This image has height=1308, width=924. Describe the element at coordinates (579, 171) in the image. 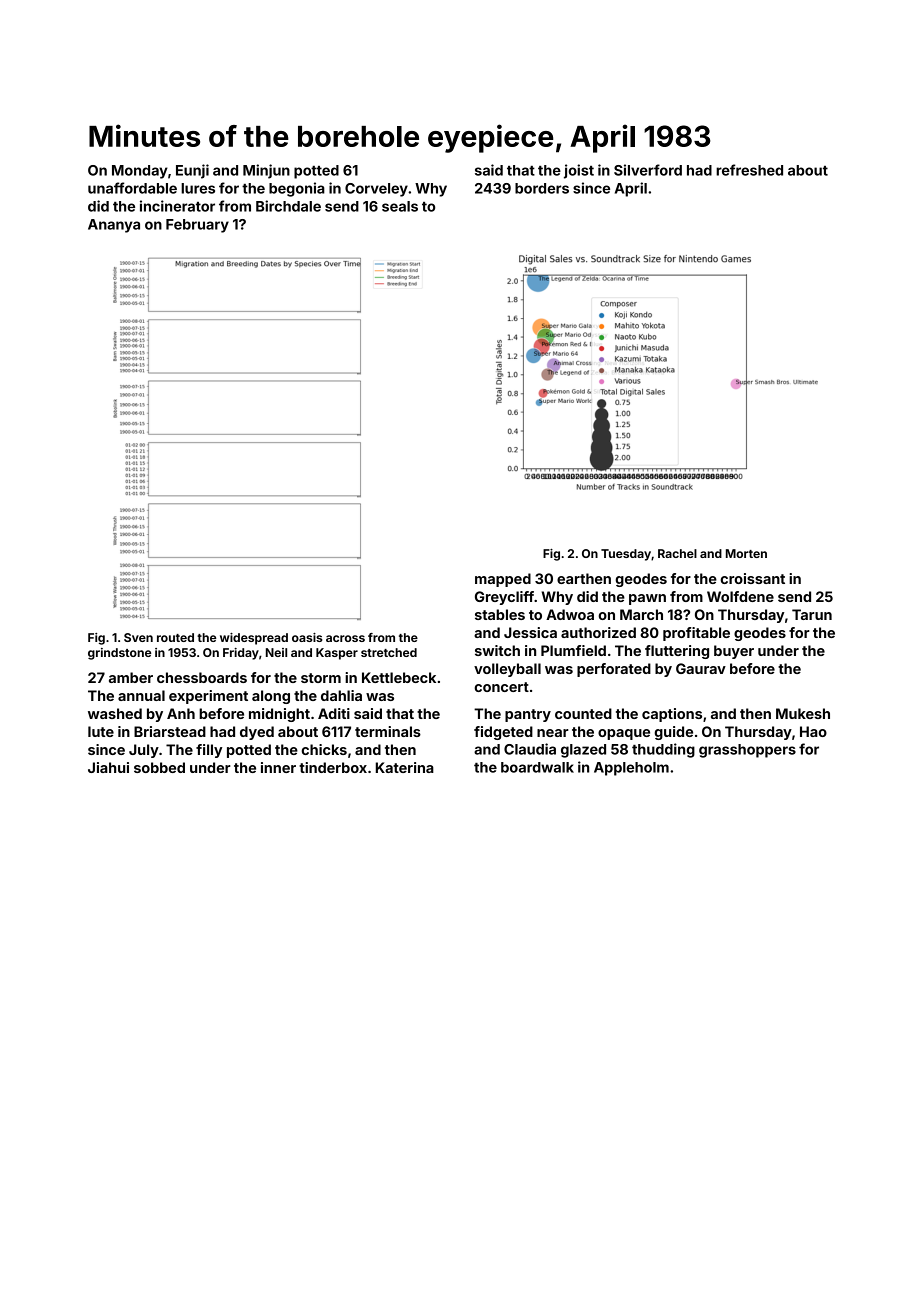

I see `joist` at that location.
